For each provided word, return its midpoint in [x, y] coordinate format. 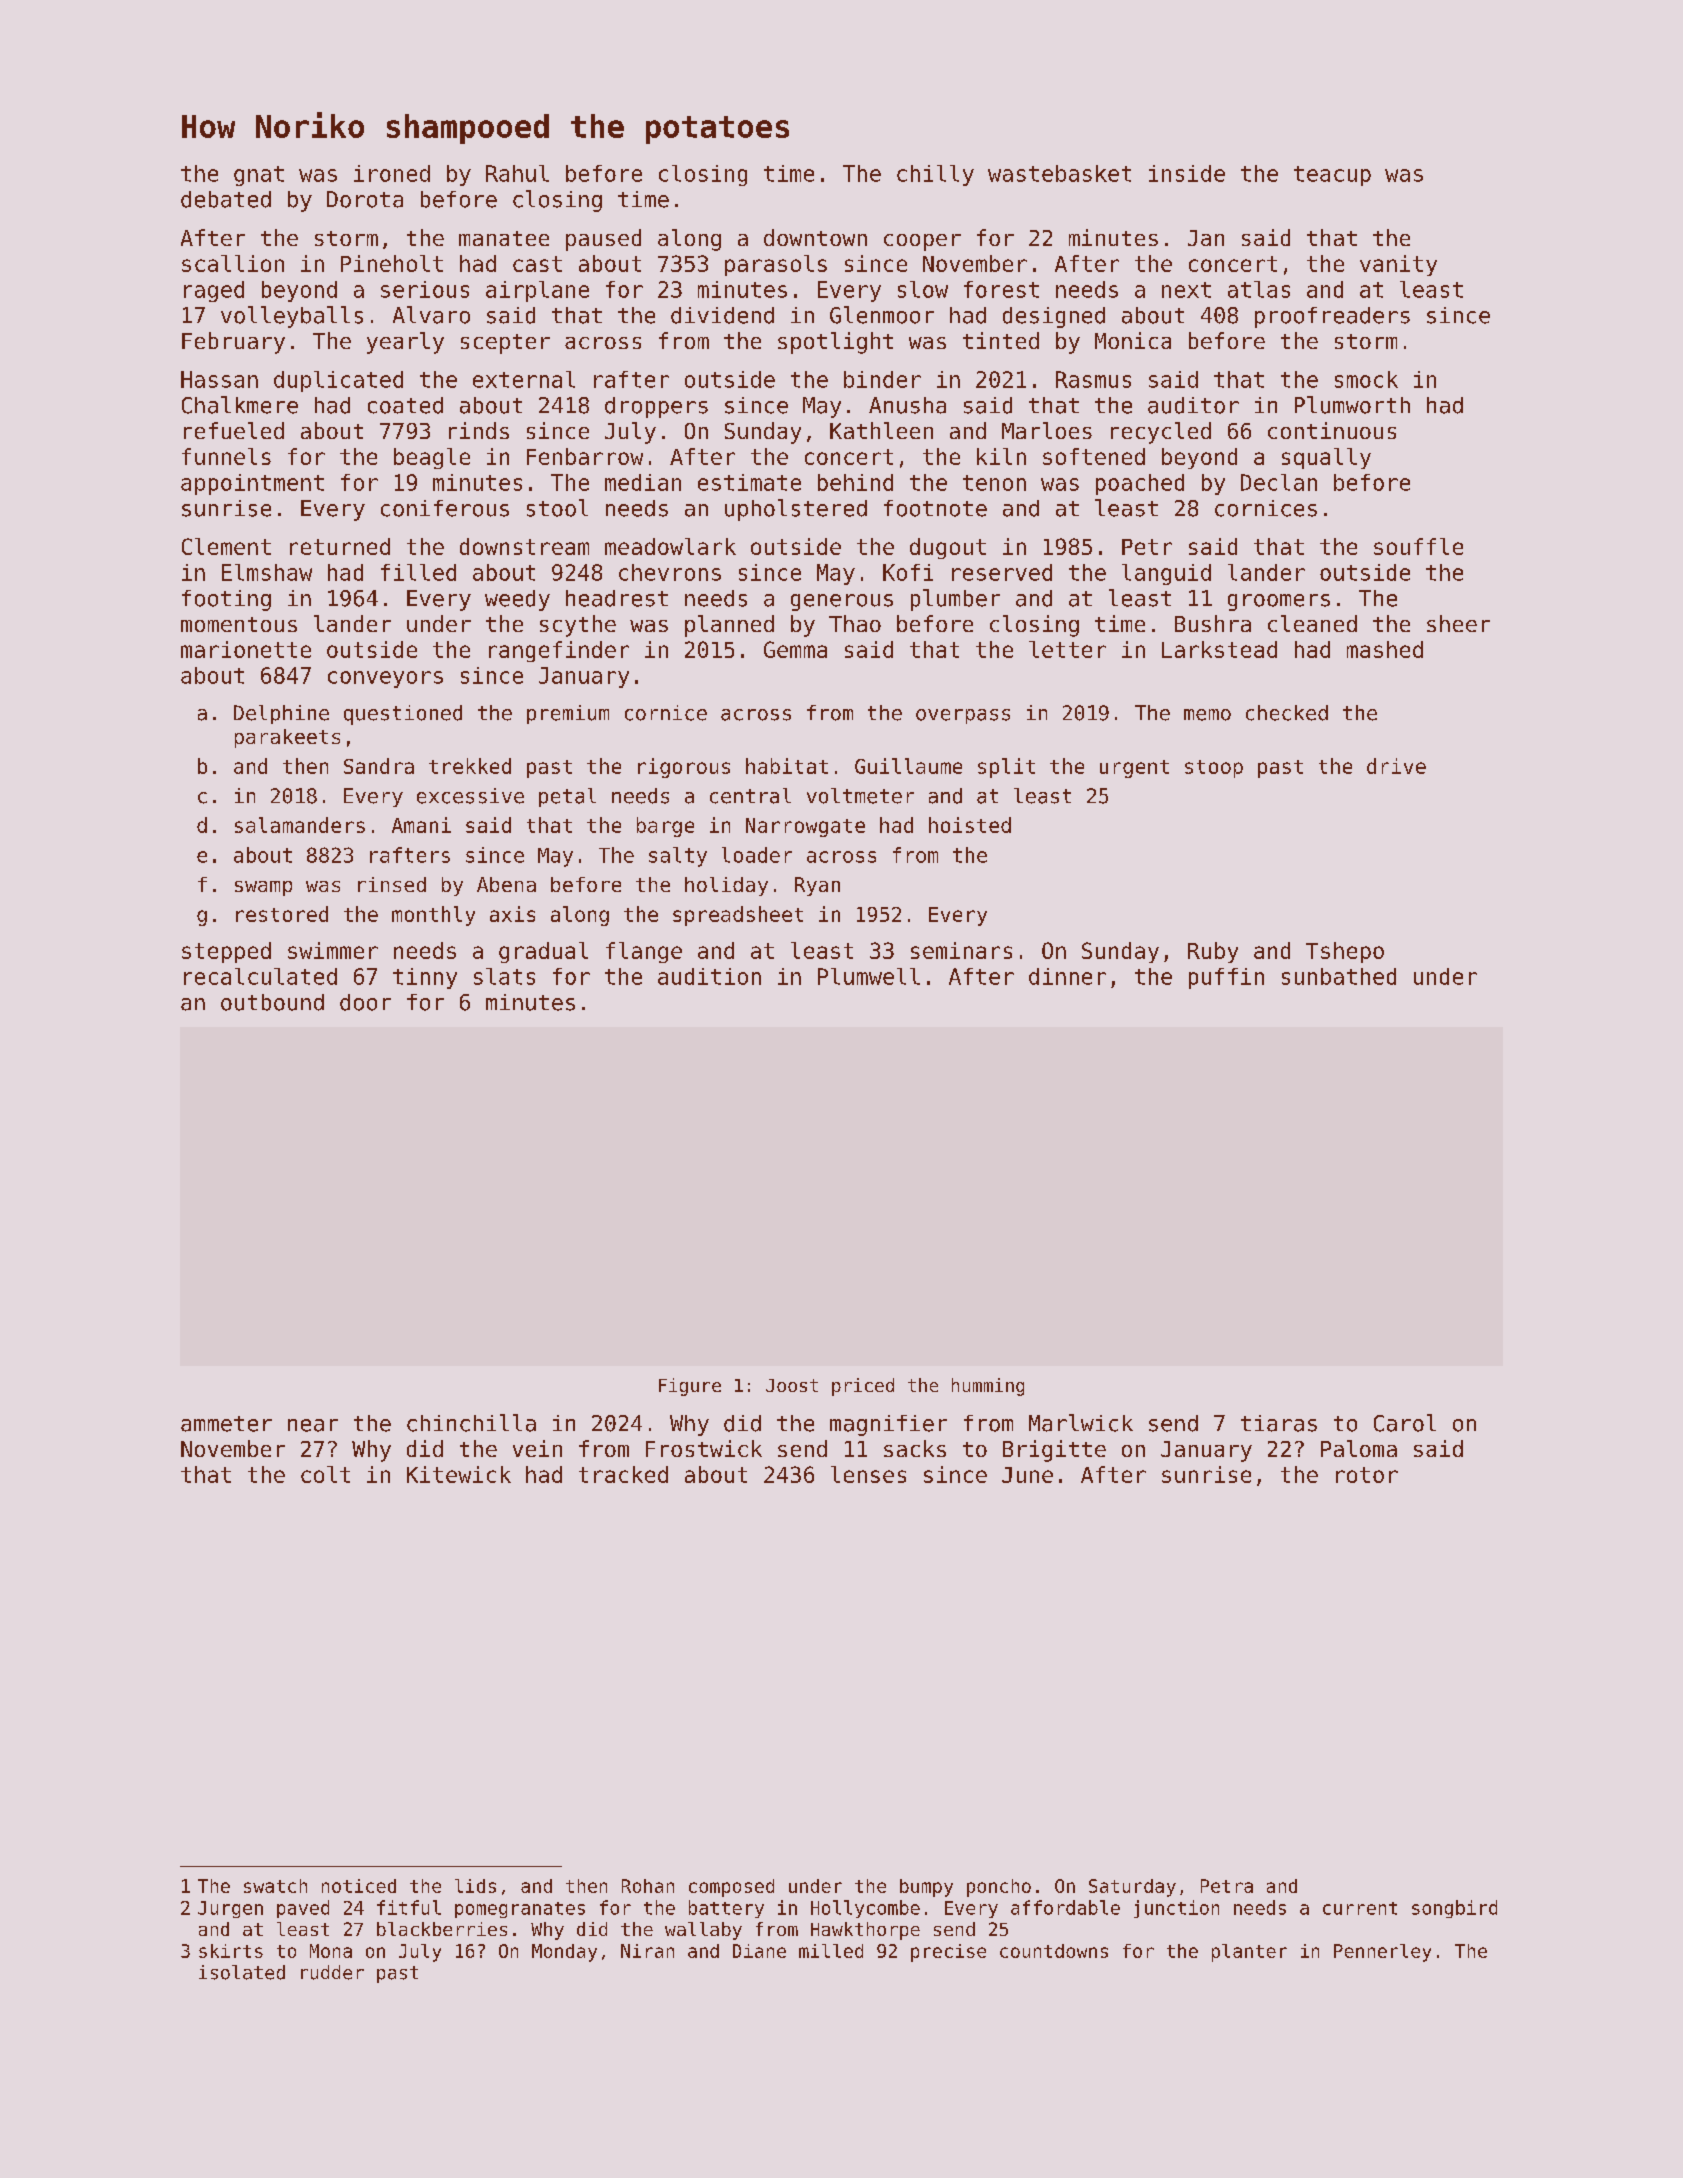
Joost [792, 1385]
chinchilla [471, 1423]
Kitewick [459, 1474]
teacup [1332, 176]
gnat [259, 176]
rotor [1367, 1475]
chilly [935, 175]
